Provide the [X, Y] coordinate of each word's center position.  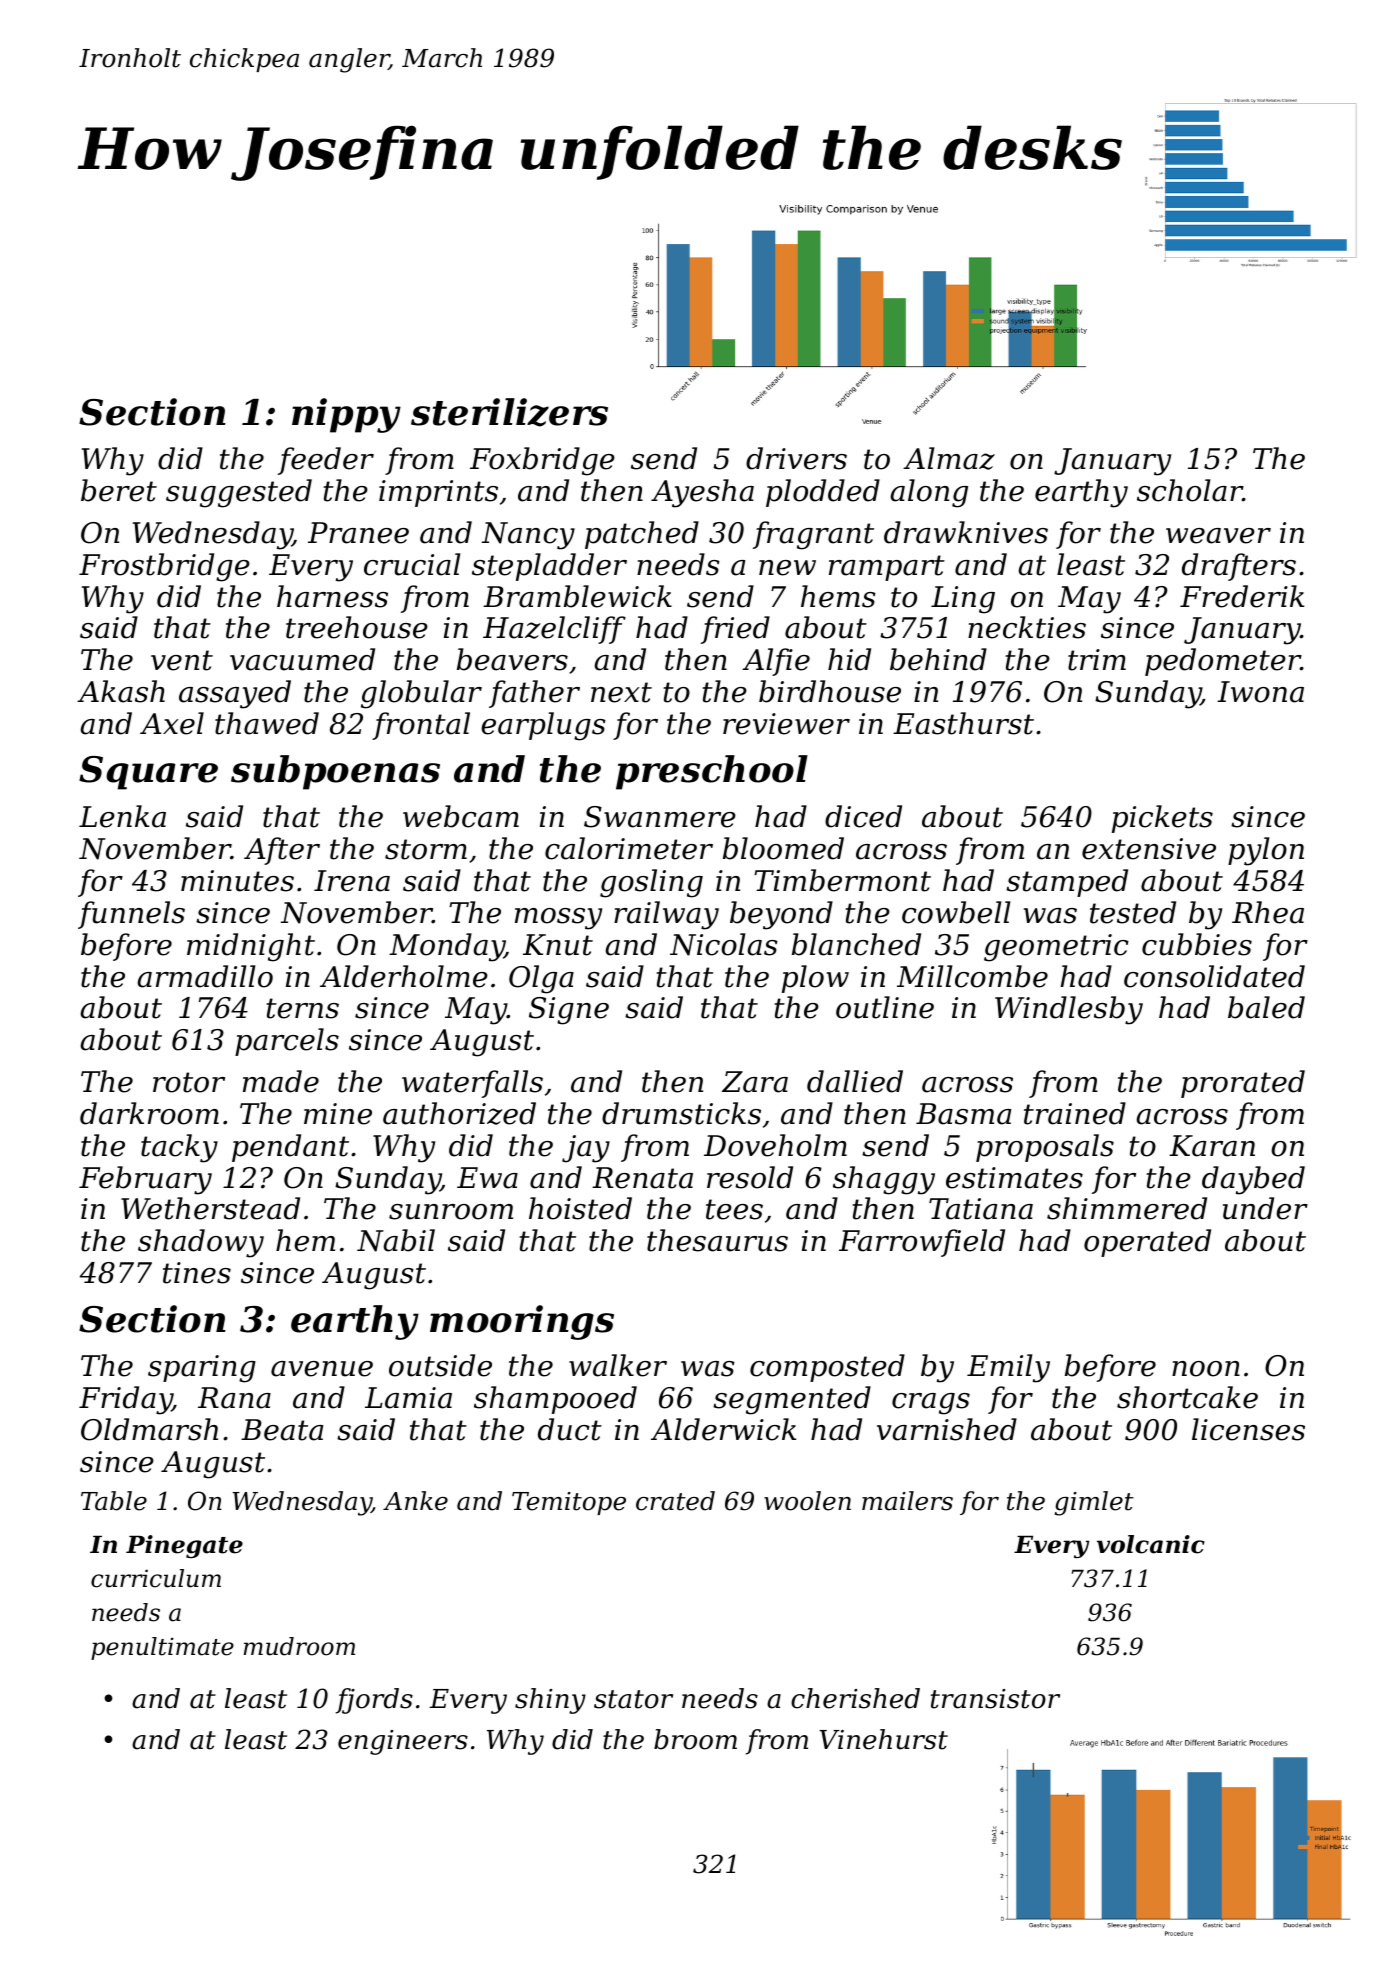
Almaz [949, 458]
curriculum [156, 1578]
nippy [346, 415]
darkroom [149, 1113]
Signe [569, 1011]
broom [695, 1739]
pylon [1266, 851]
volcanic [1151, 1544]
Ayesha [702, 493]
